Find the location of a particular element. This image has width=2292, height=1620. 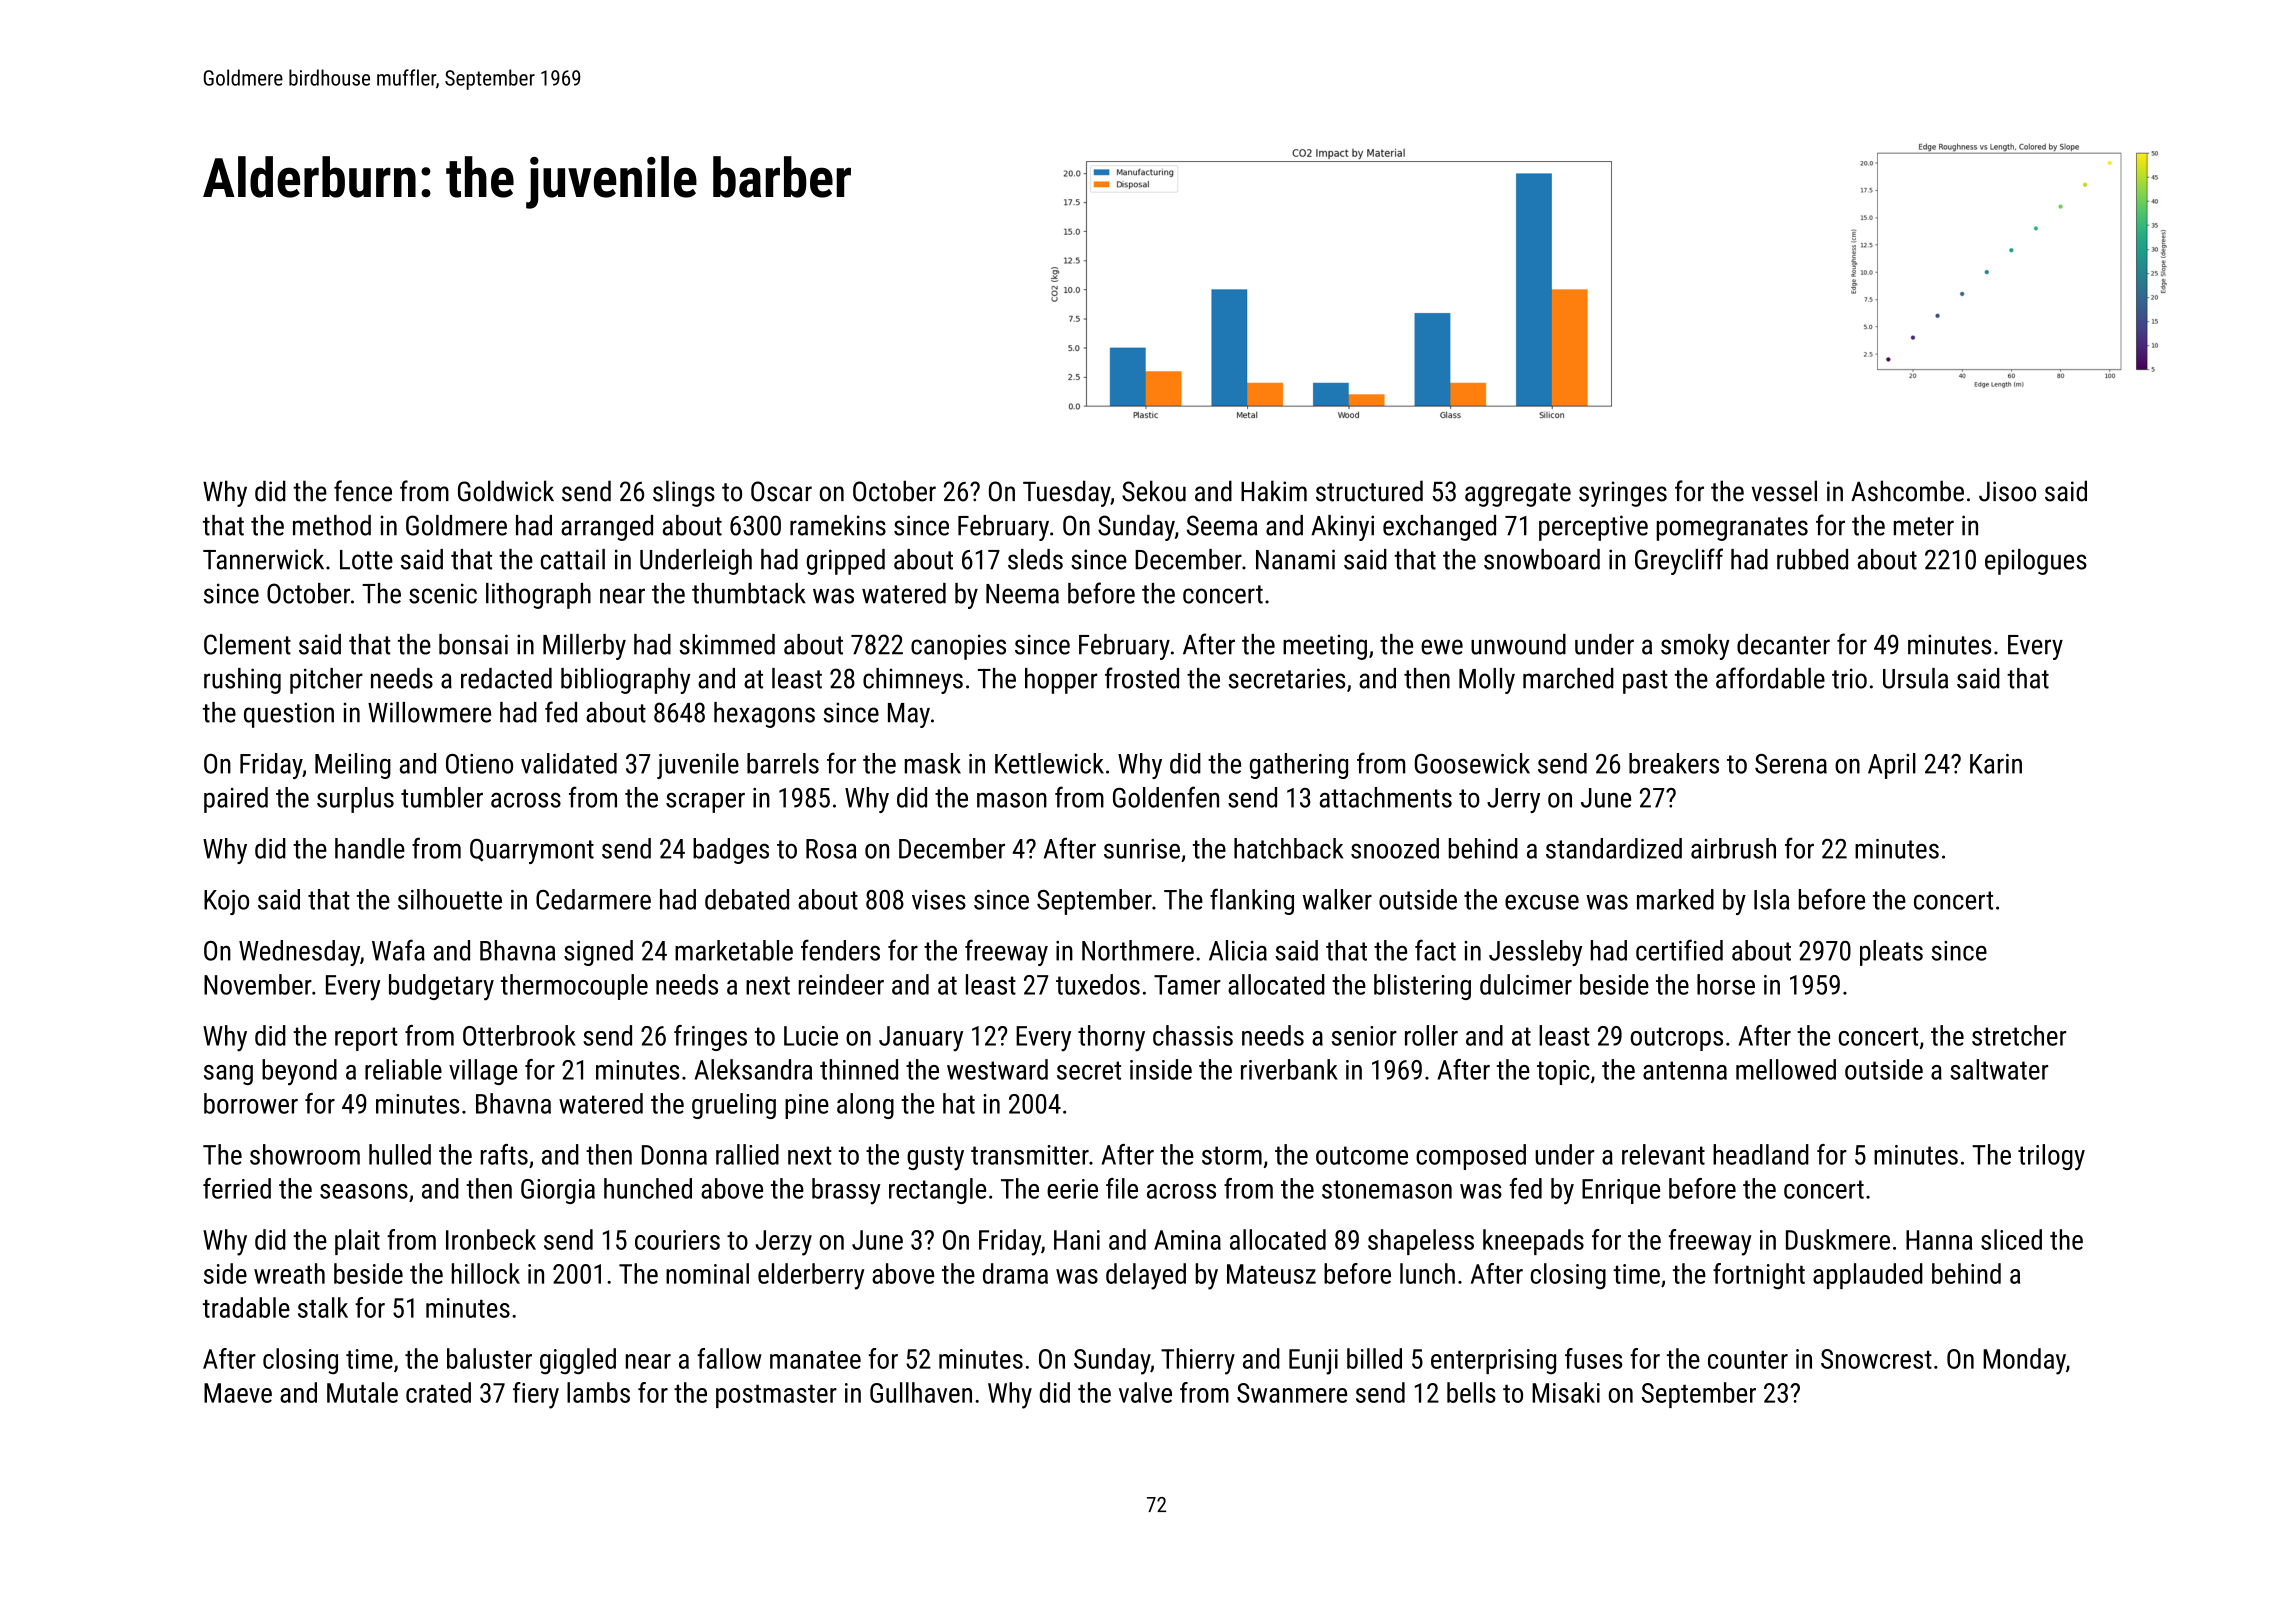

airbrush is located at coordinates (1733, 848).
